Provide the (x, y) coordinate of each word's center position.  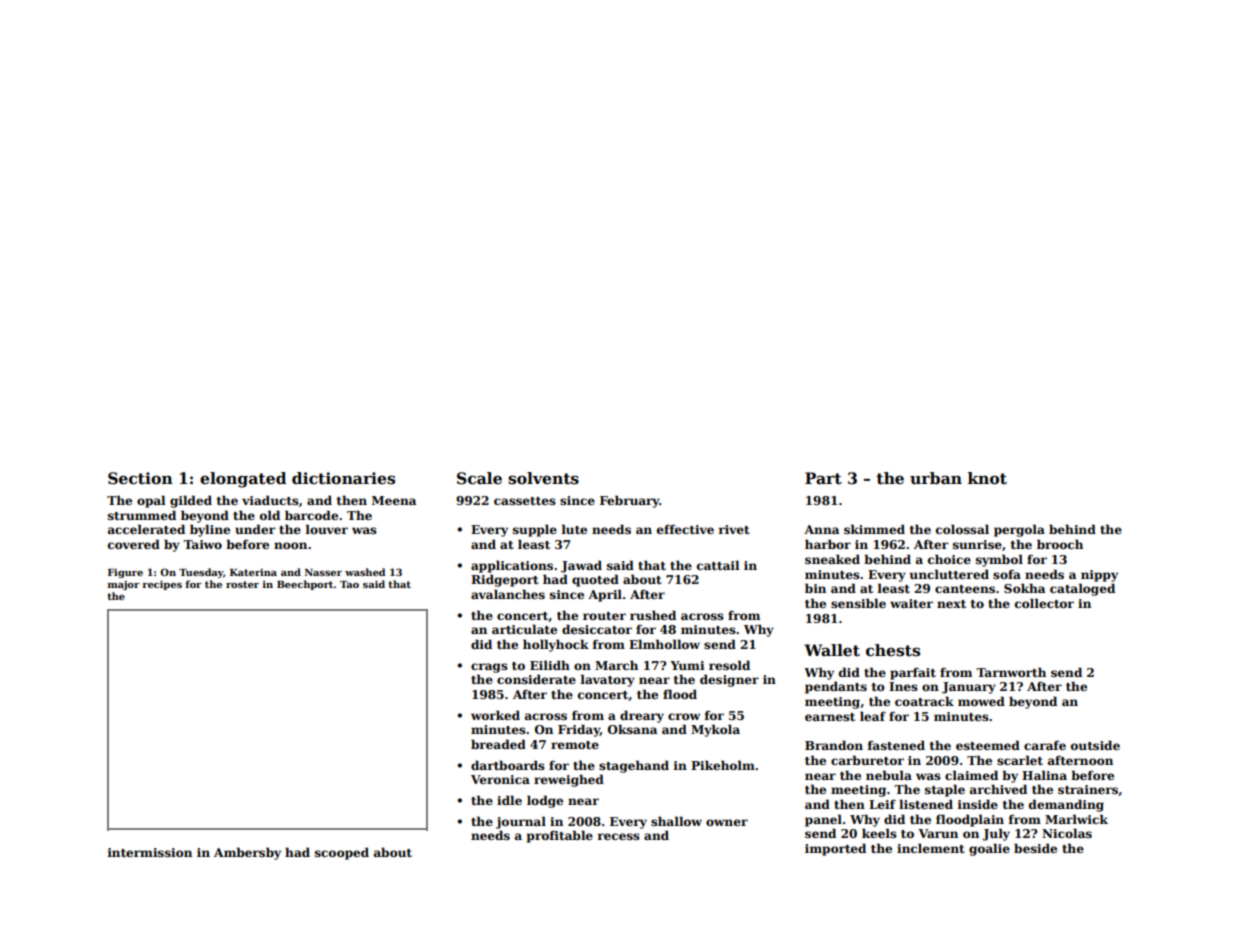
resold (729, 665)
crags (489, 668)
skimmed (874, 529)
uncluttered (949, 574)
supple (535, 530)
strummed (142, 515)
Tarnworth (1011, 672)
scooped (342, 853)
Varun (938, 833)
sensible (858, 603)
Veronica (500, 779)
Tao (349, 584)
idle (509, 800)
